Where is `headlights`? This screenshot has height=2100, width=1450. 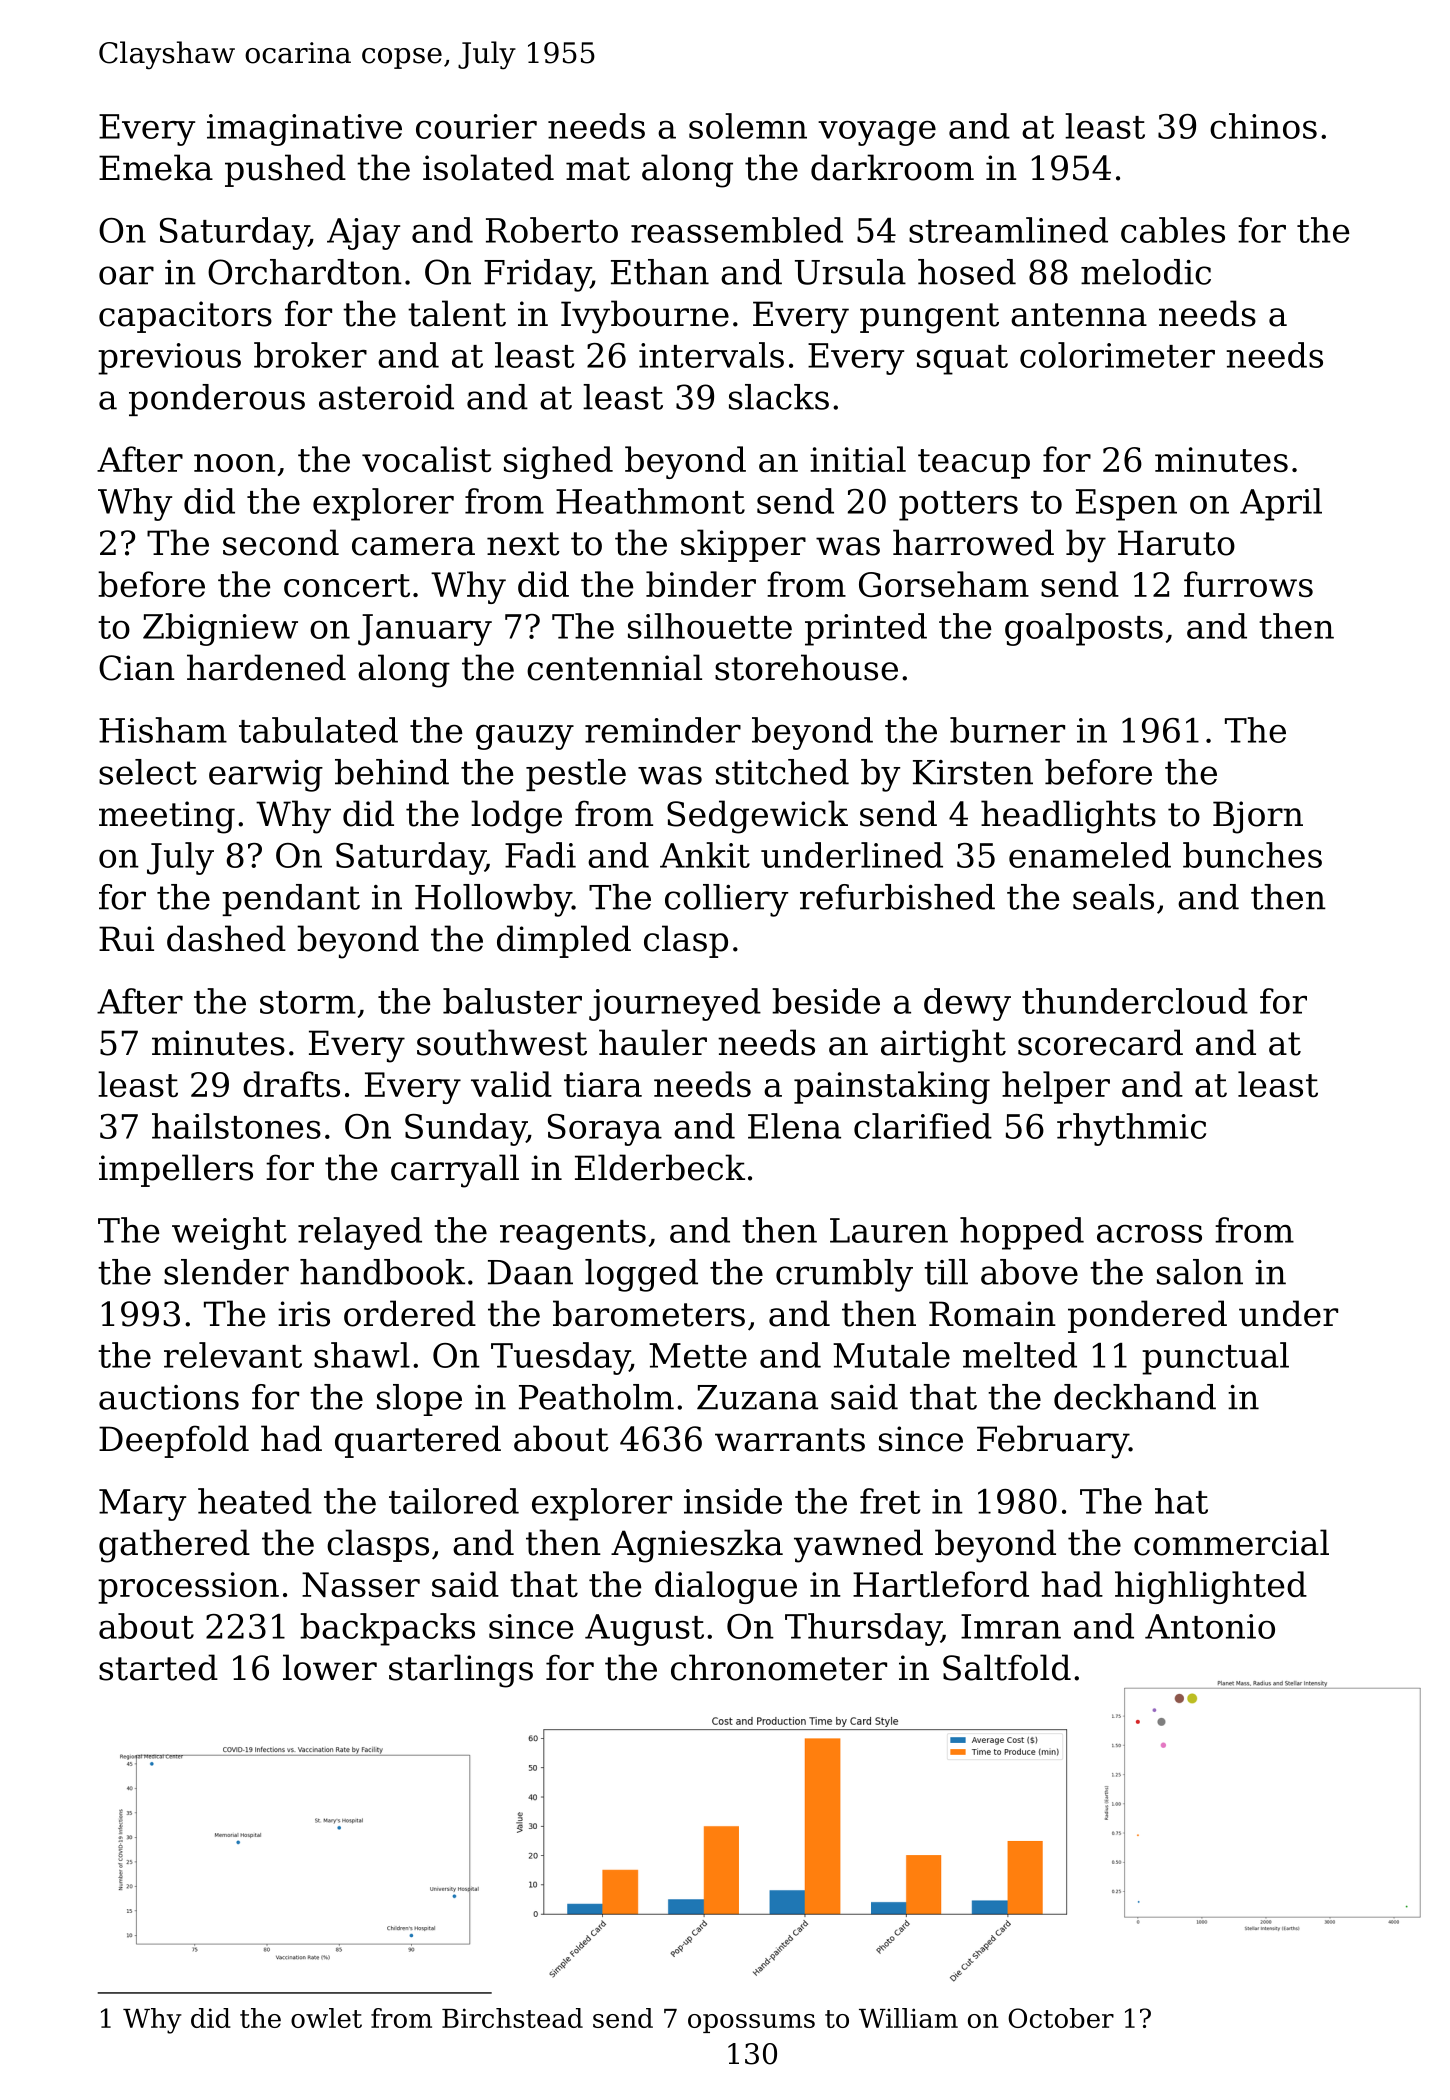 headlights is located at coordinates (1068, 817).
